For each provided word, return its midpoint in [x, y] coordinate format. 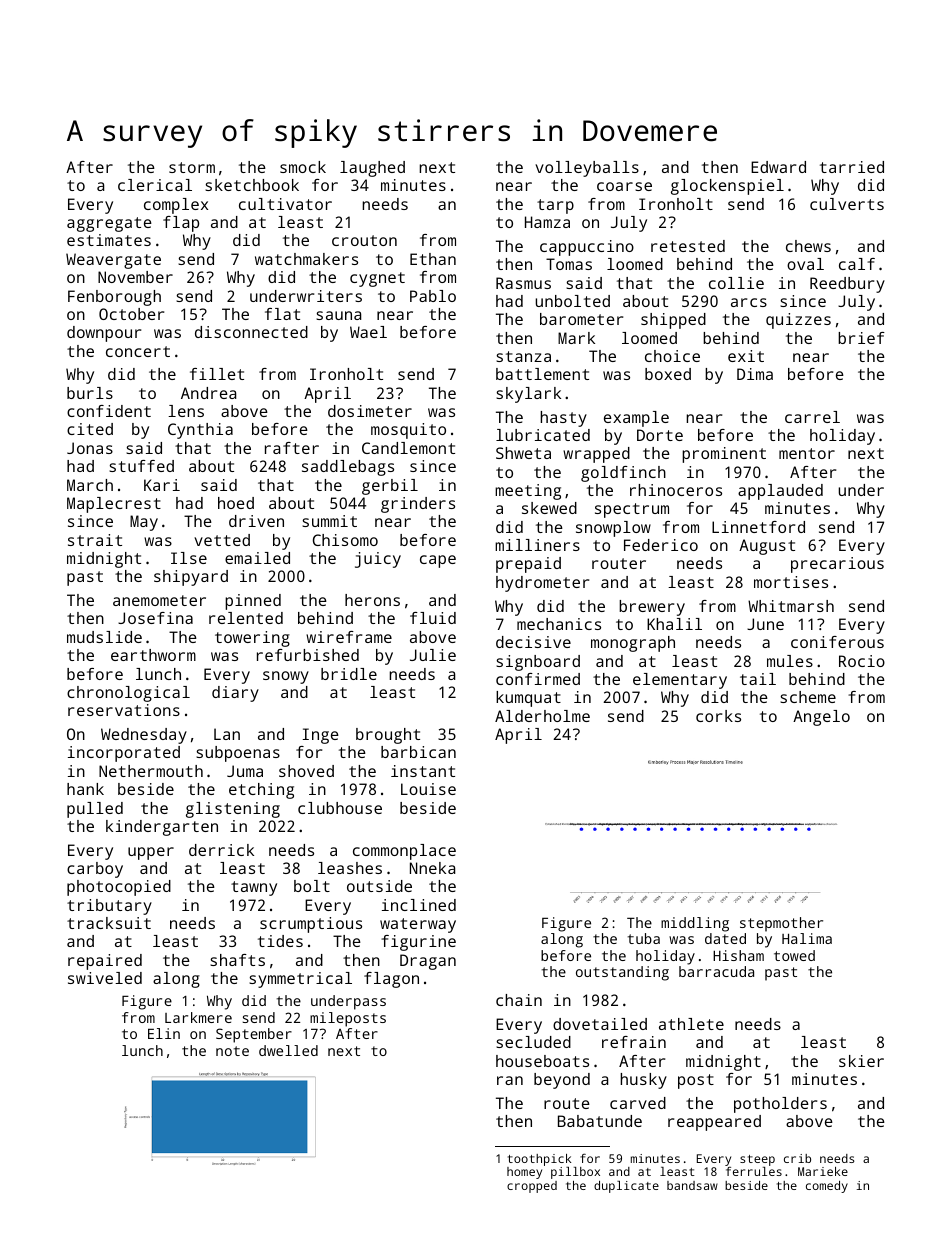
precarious [837, 565]
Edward [778, 167]
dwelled [288, 1050]
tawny [254, 888]
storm [192, 167]
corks [718, 716]
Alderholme [542, 716]
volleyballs [587, 169]
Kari [162, 485]
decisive [533, 642]
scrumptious [311, 925]
